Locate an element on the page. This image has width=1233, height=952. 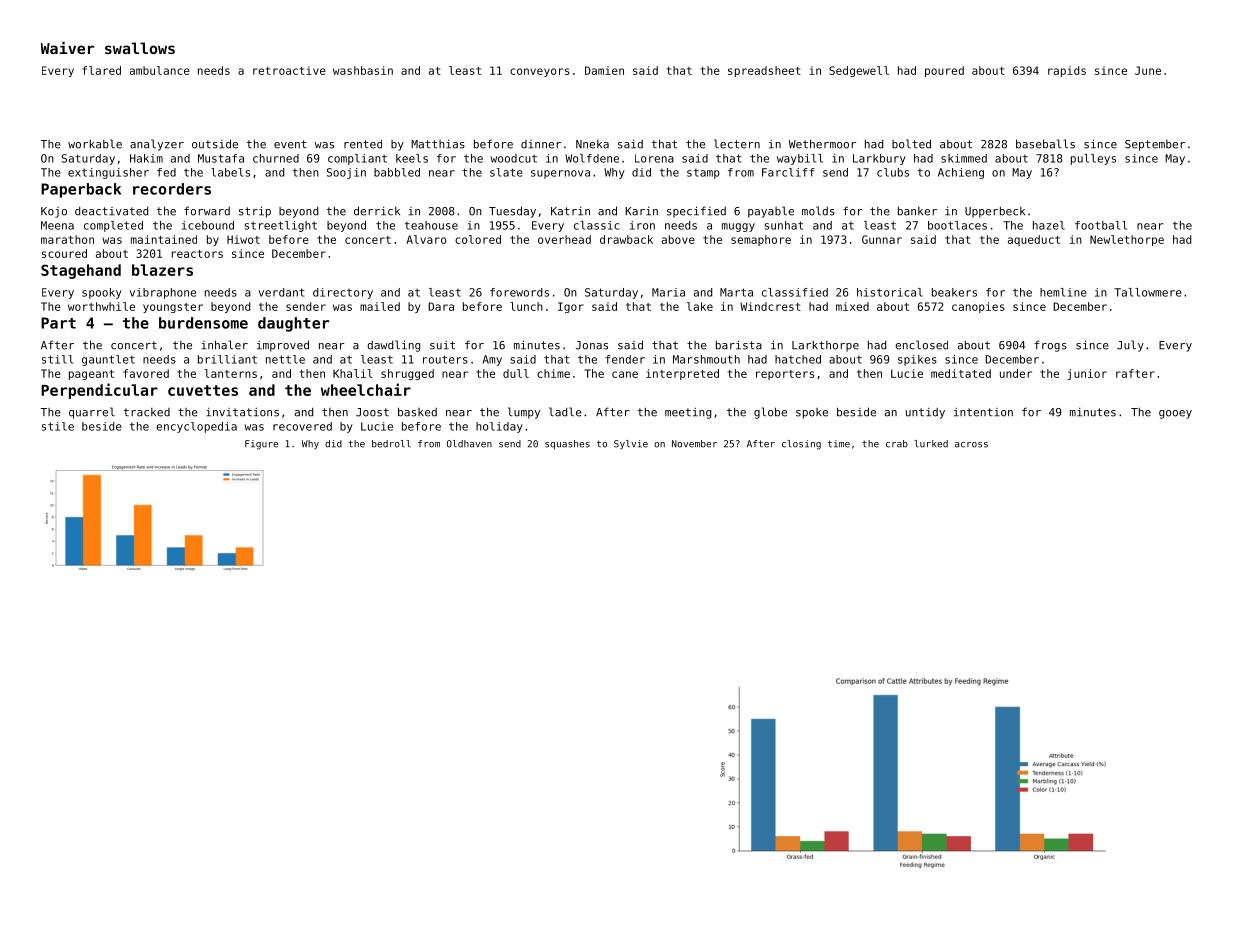
pulleys is located at coordinates (1093, 159).
